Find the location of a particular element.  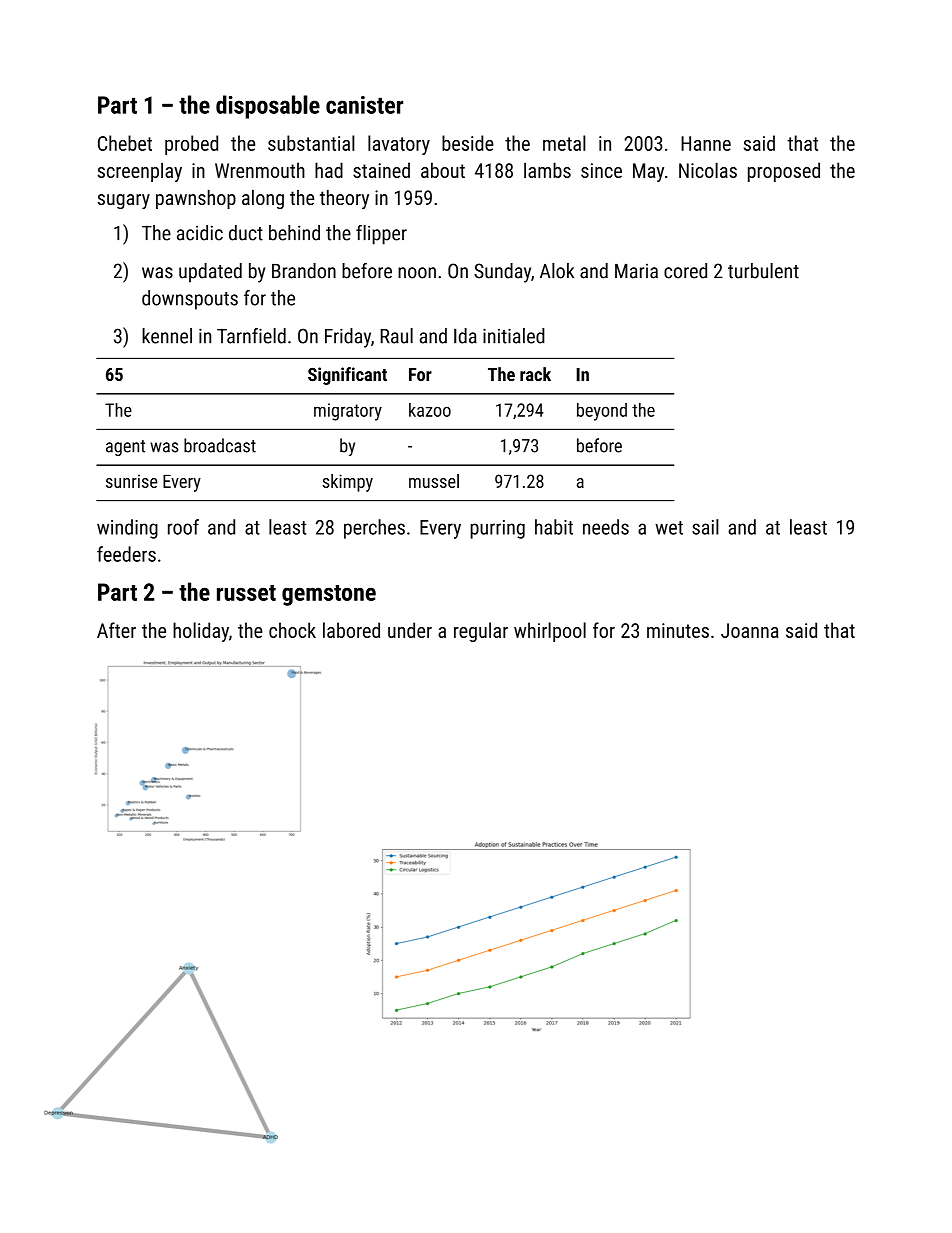

chock is located at coordinates (292, 630).
